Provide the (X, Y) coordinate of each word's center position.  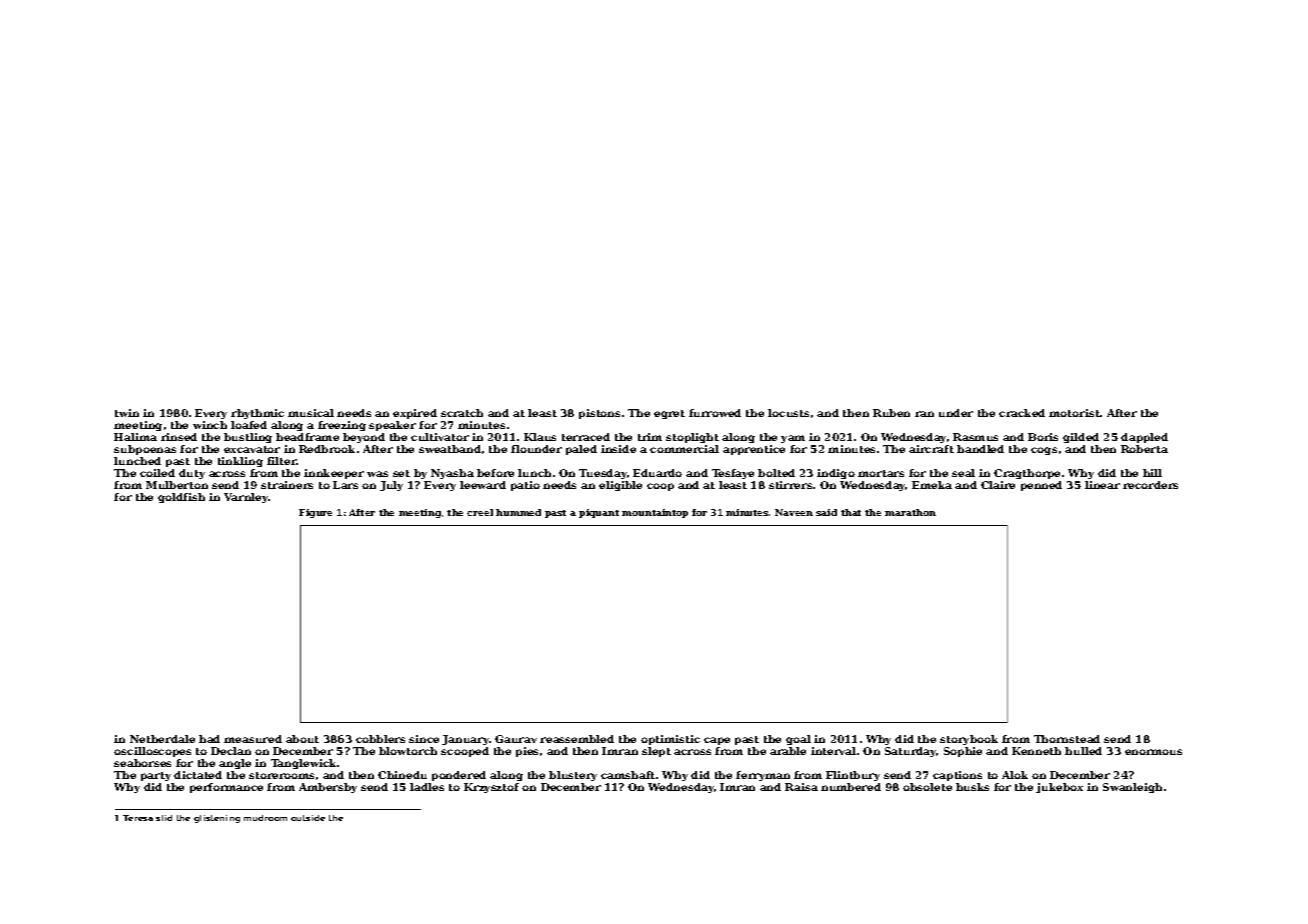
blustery (573, 776)
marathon (910, 512)
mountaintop (655, 513)
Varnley (246, 498)
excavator (252, 449)
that (851, 512)
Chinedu (402, 775)
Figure (315, 513)
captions (957, 776)
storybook (969, 740)
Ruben (891, 413)
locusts (788, 413)
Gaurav (516, 739)
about (302, 739)
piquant (599, 513)
